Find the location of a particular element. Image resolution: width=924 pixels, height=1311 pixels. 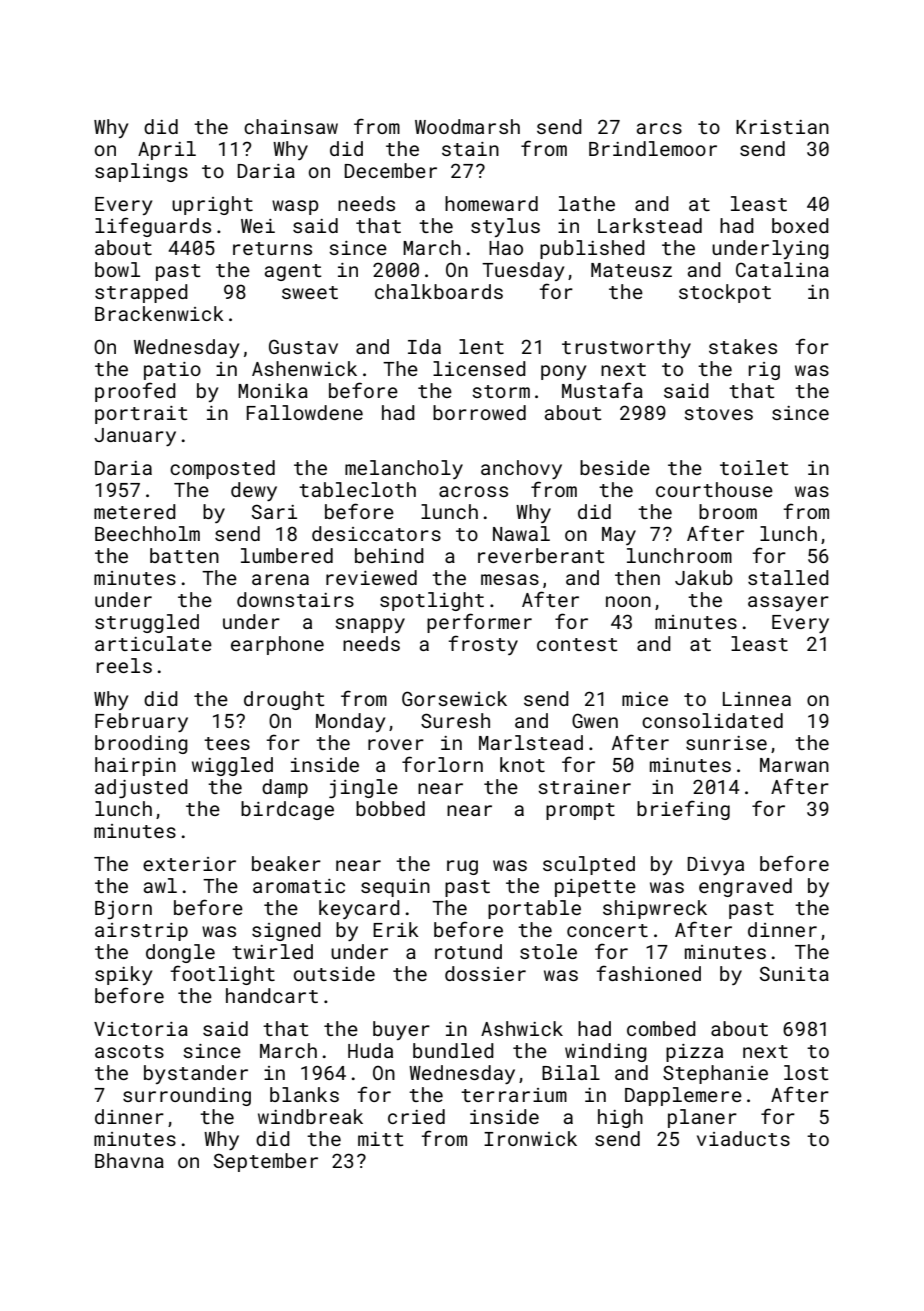

stockpot is located at coordinates (725, 293).
